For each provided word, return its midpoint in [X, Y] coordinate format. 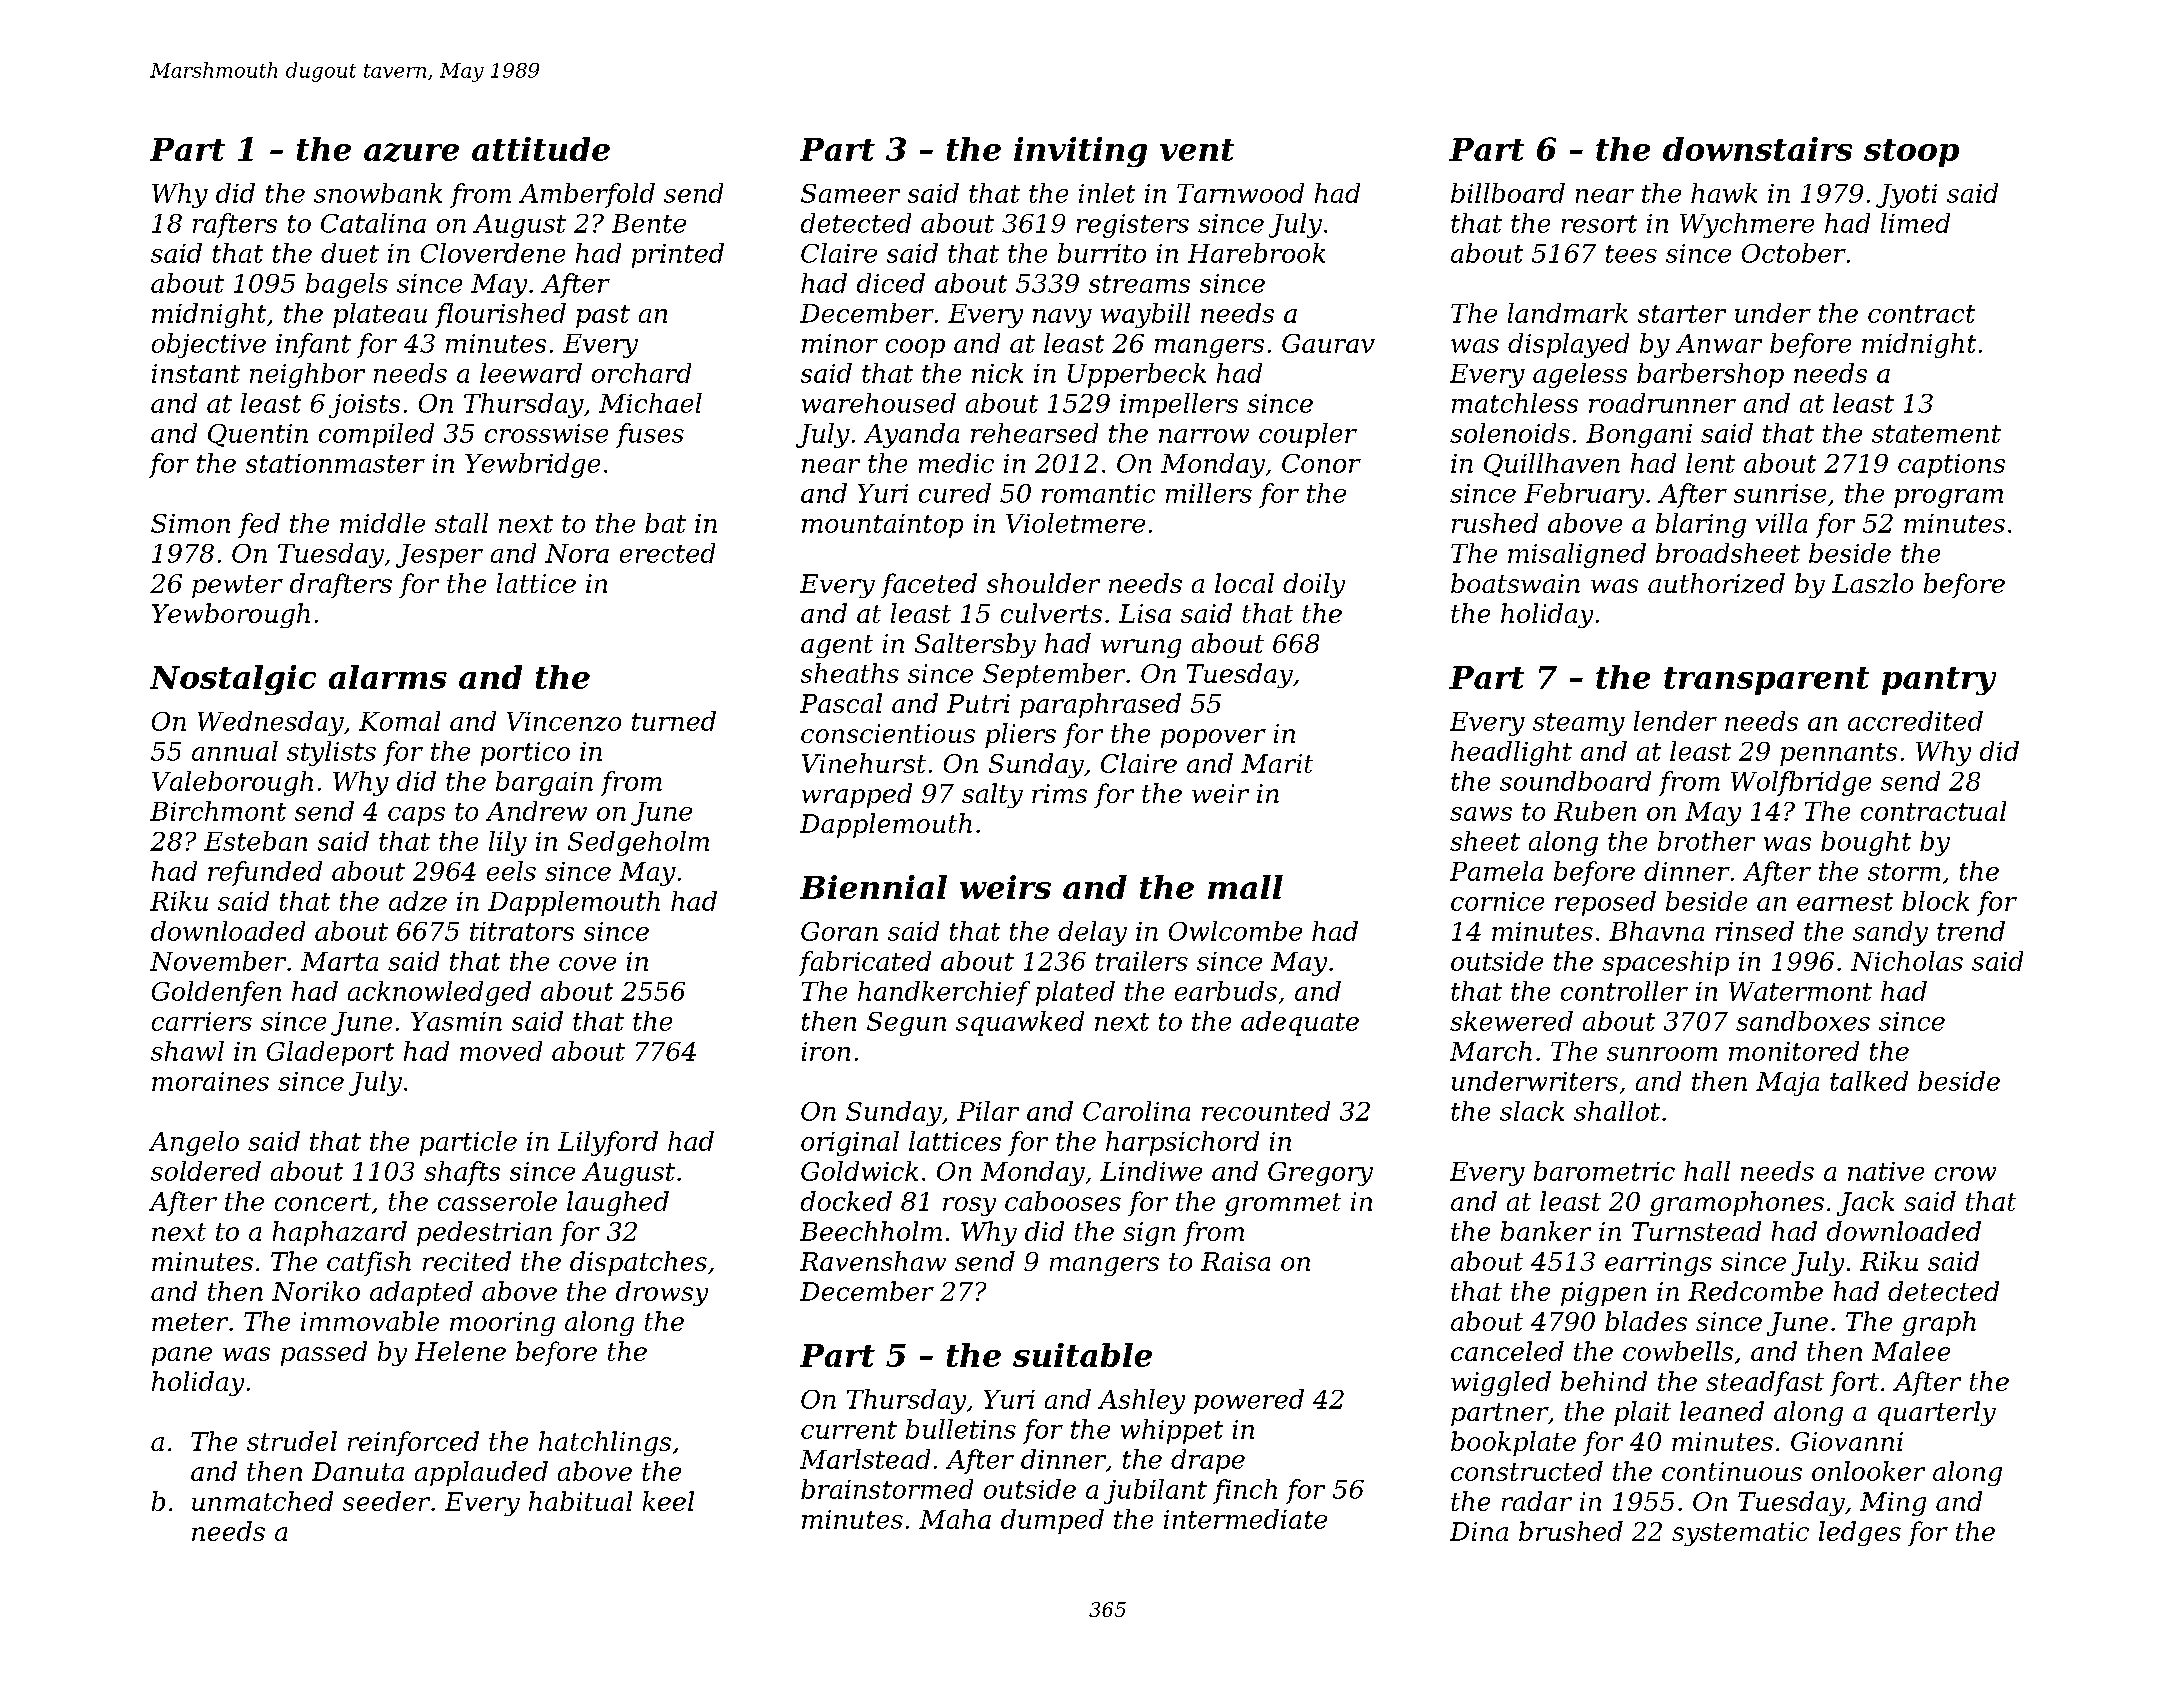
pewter [237, 586]
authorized [1716, 583]
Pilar [988, 1111]
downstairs [1757, 149]
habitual [580, 1501]
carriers [202, 1021]
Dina [1479, 1531]
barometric [1604, 1171]
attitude [541, 149]
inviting [1080, 152]
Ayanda [911, 435]
